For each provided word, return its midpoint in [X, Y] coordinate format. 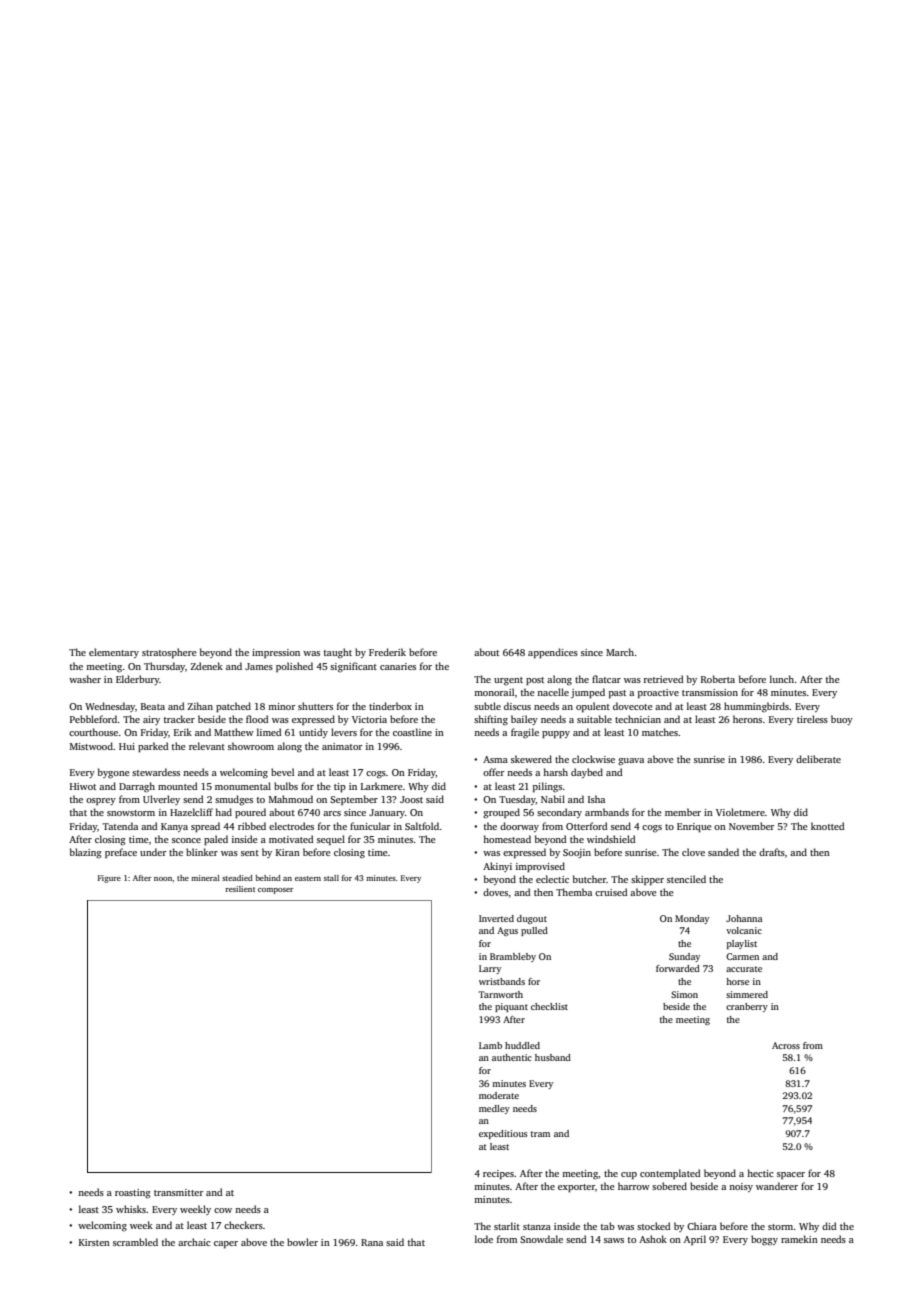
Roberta [718, 679]
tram [540, 1134]
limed [269, 732]
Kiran [288, 852]
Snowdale [541, 1239]
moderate [499, 1095]
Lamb [490, 1045]
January [387, 813]
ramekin [799, 1239]
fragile [525, 733]
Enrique [694, 827]
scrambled [135, 1242]
